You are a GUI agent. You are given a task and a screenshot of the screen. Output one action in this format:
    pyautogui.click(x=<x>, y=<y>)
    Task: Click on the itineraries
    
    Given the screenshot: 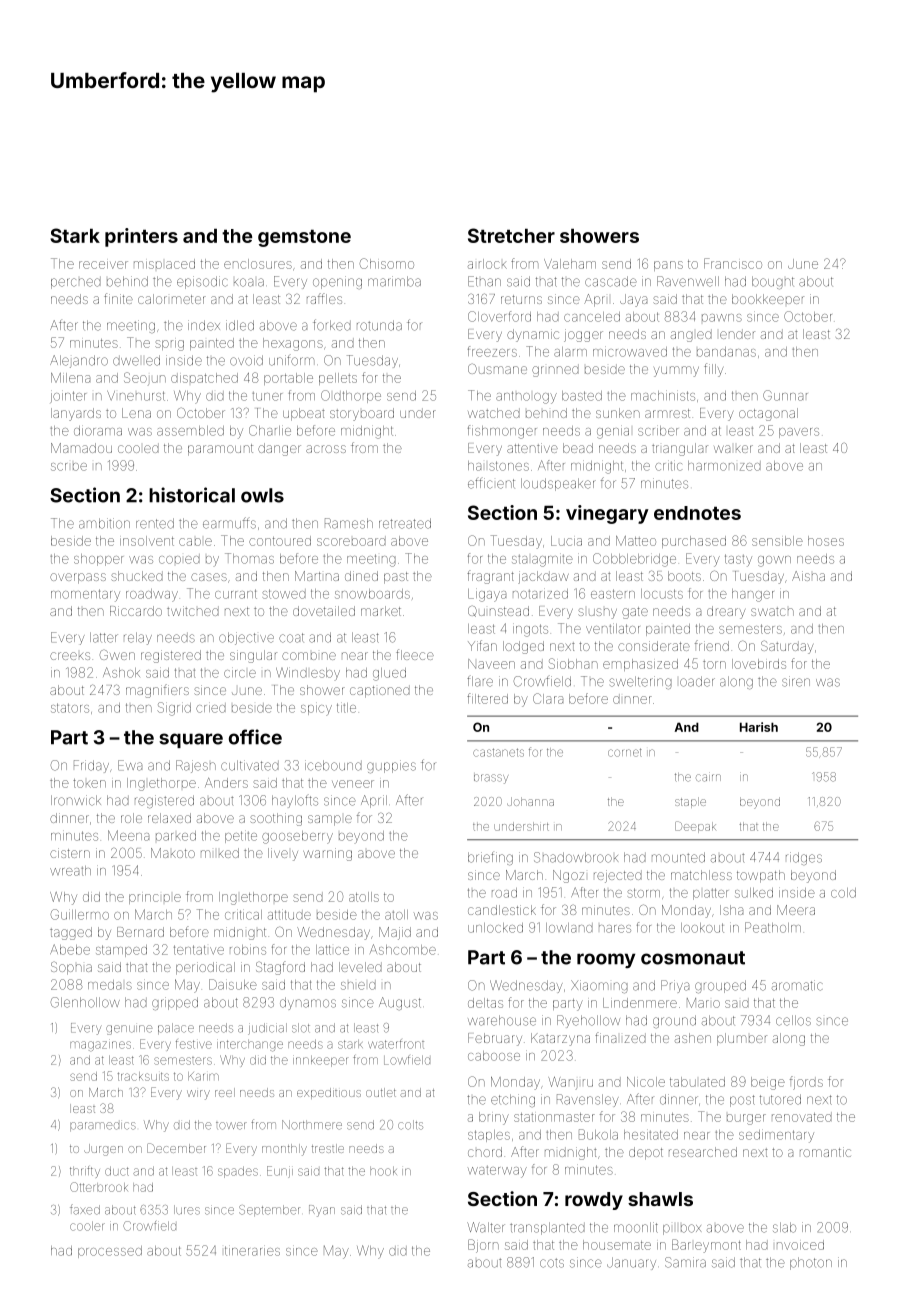 What is the action you would take?
    pyautogui.click(x=252, y=1251)
